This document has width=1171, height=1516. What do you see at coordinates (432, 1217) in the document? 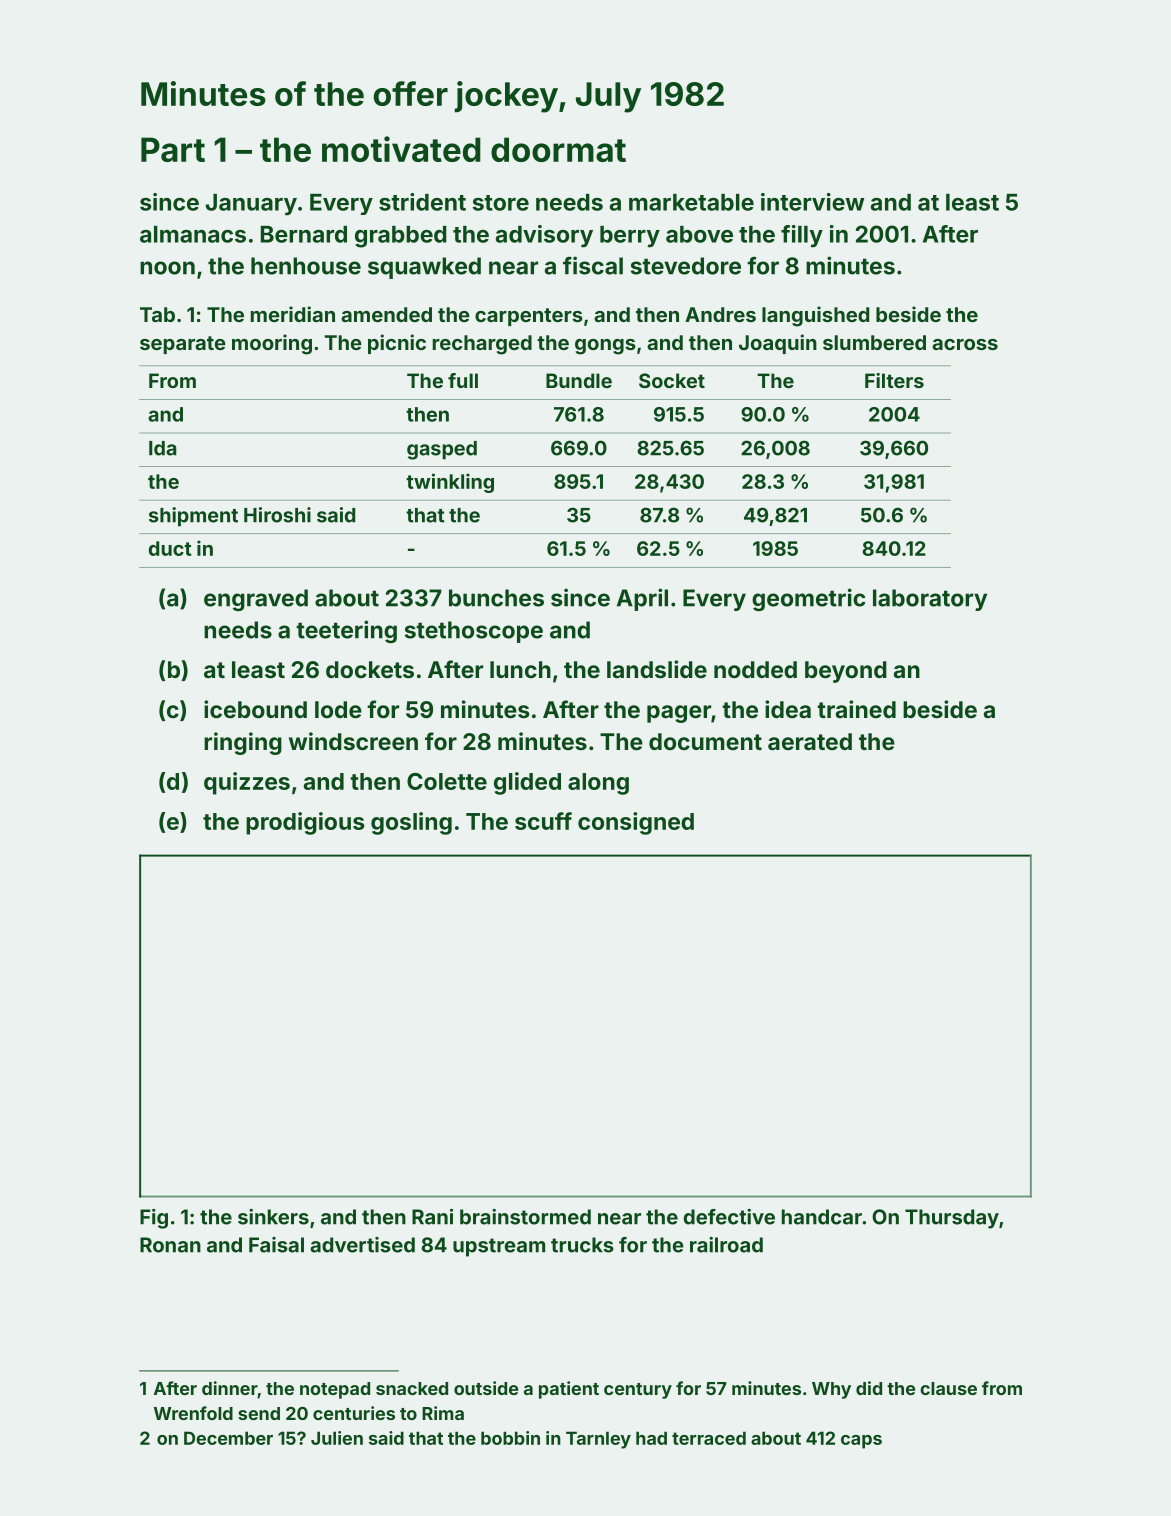
I see `Rani` at bounding box center [432, 1217].
